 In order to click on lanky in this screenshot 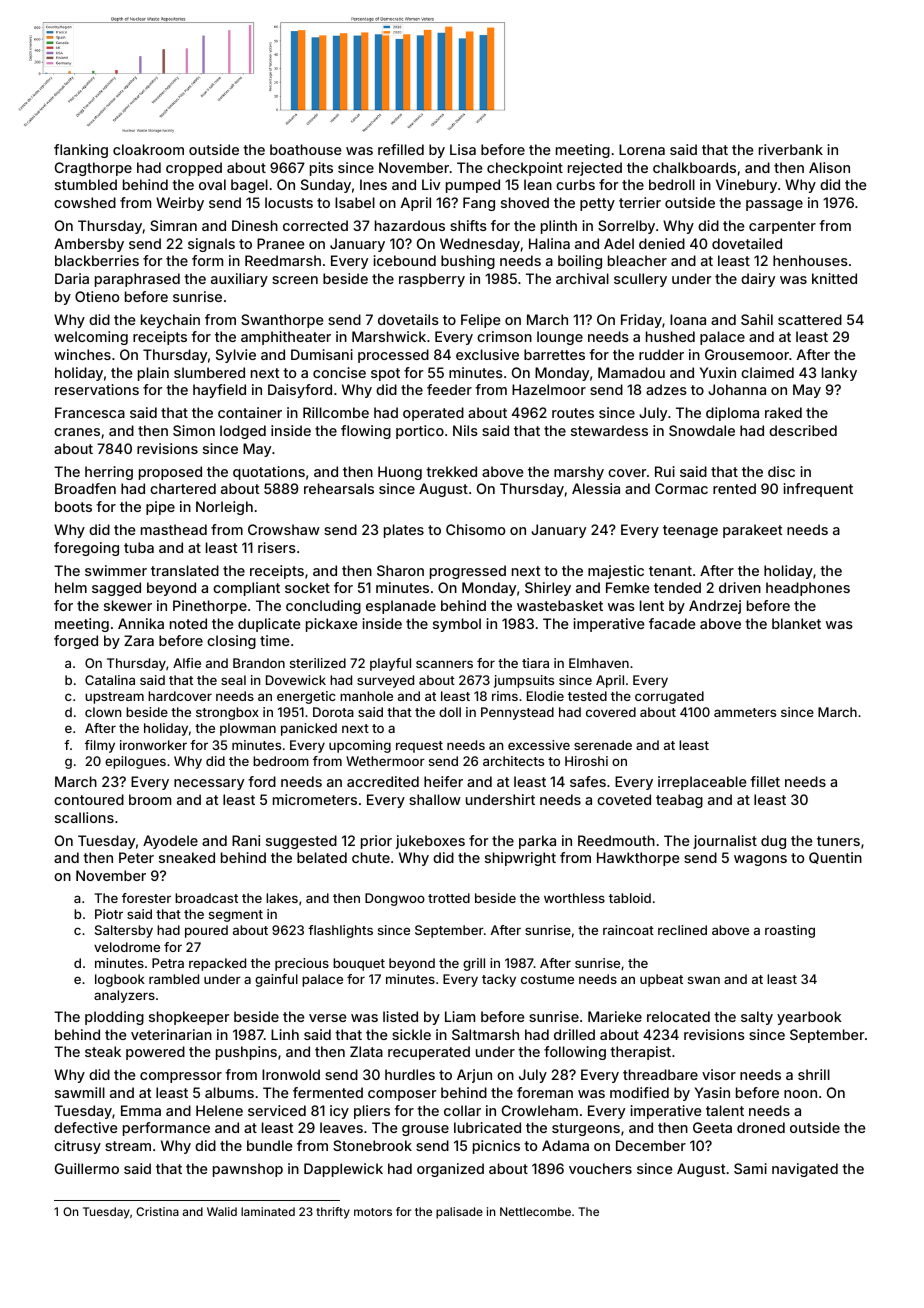, I will do `click(839, 374)`.
